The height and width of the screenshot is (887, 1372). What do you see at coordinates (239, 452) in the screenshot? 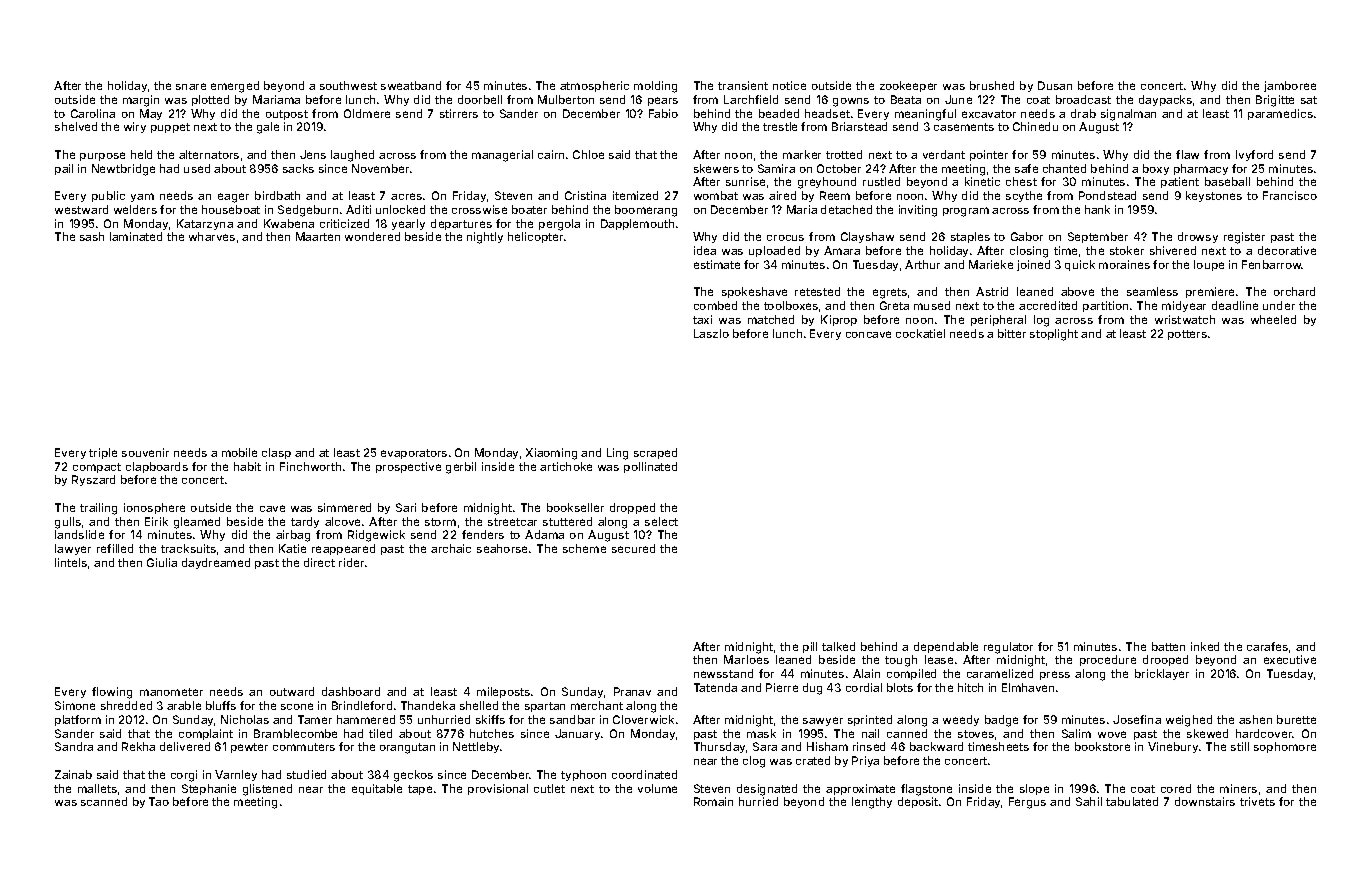
I see `mobile` at bounding box center [239, 452].
